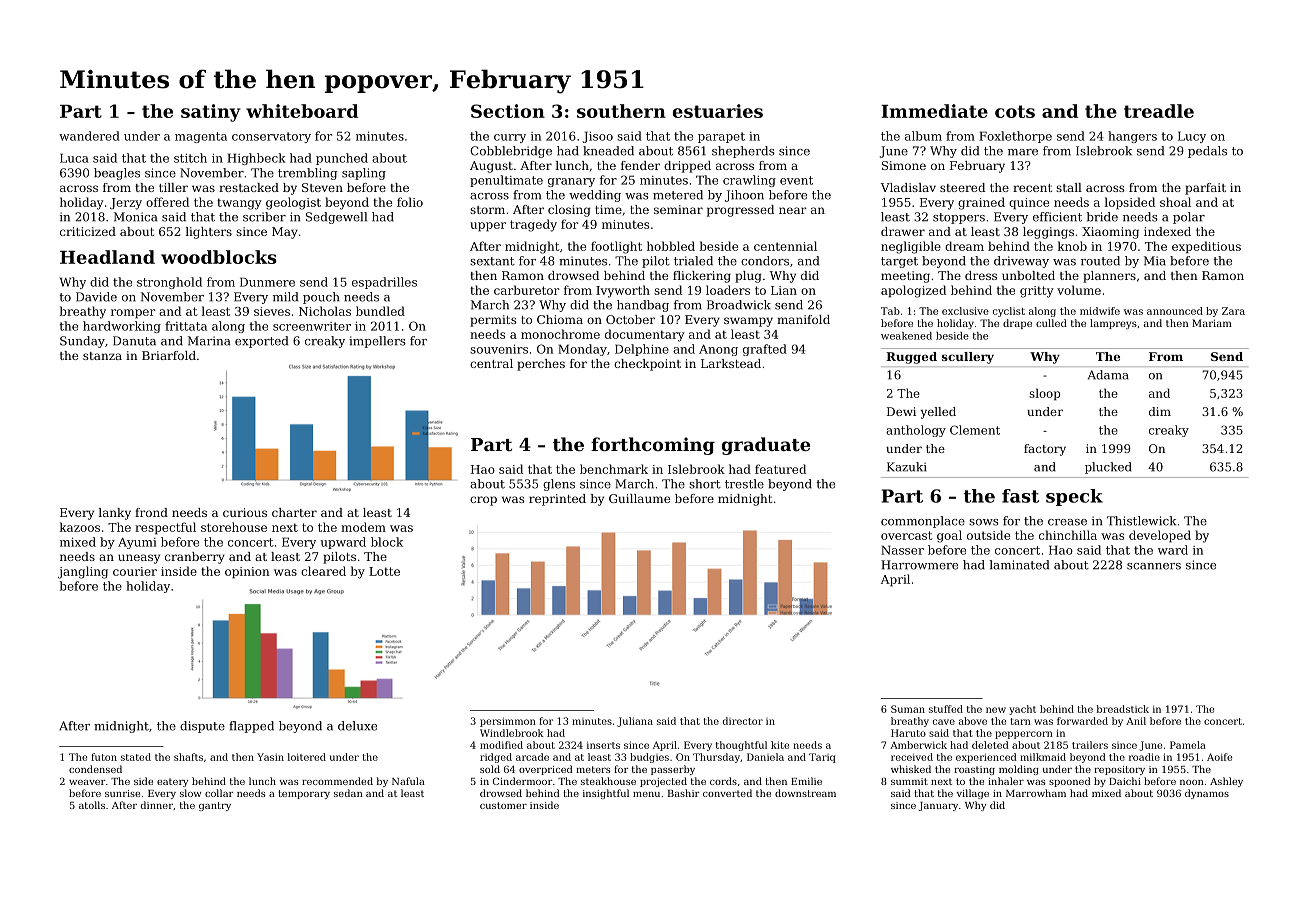 The width and height of the screenshot is (1308, 924). I want to click on stronghold, so click(169, 283).
